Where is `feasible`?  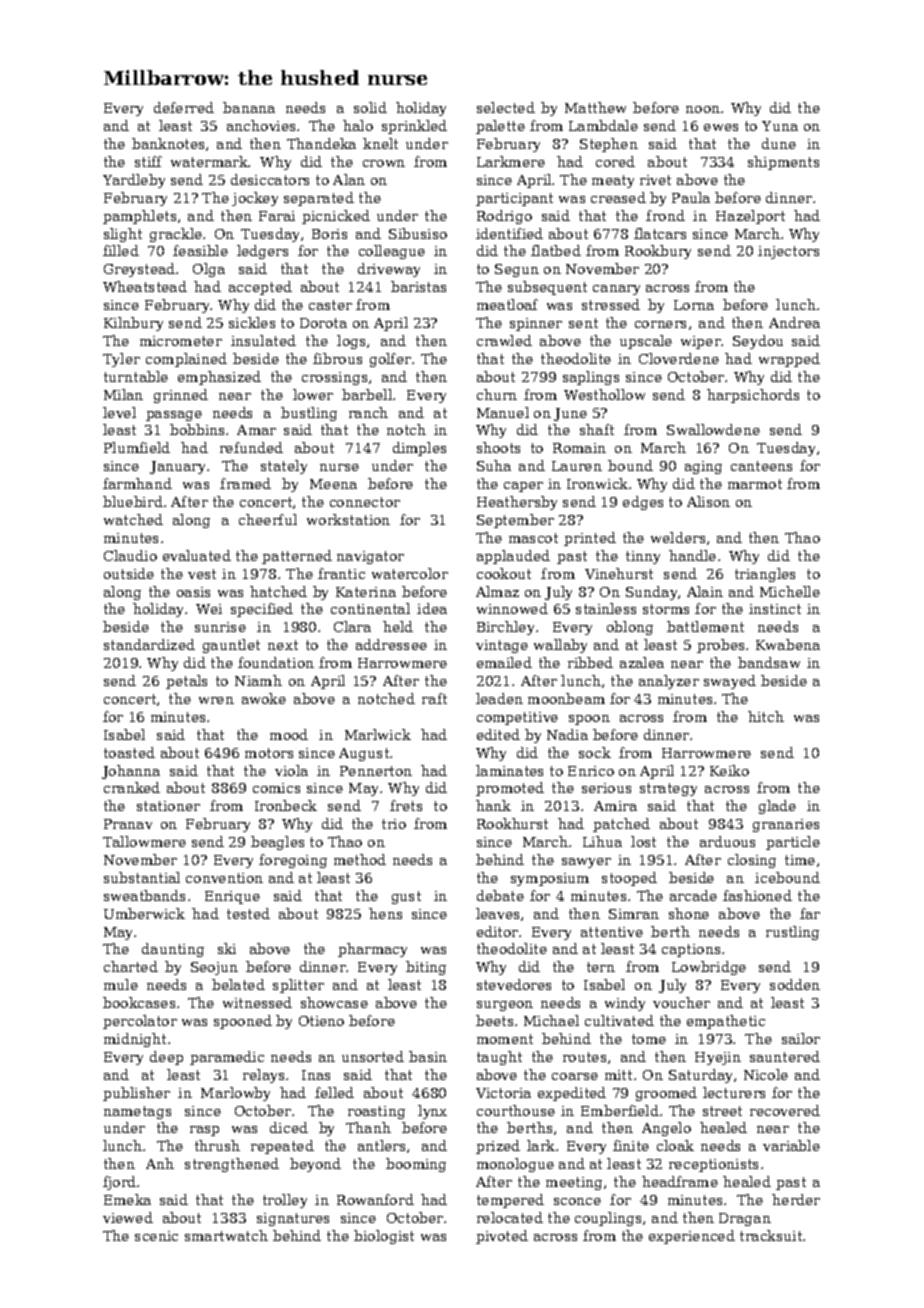 feasible is located at coordinates (200, 250).
